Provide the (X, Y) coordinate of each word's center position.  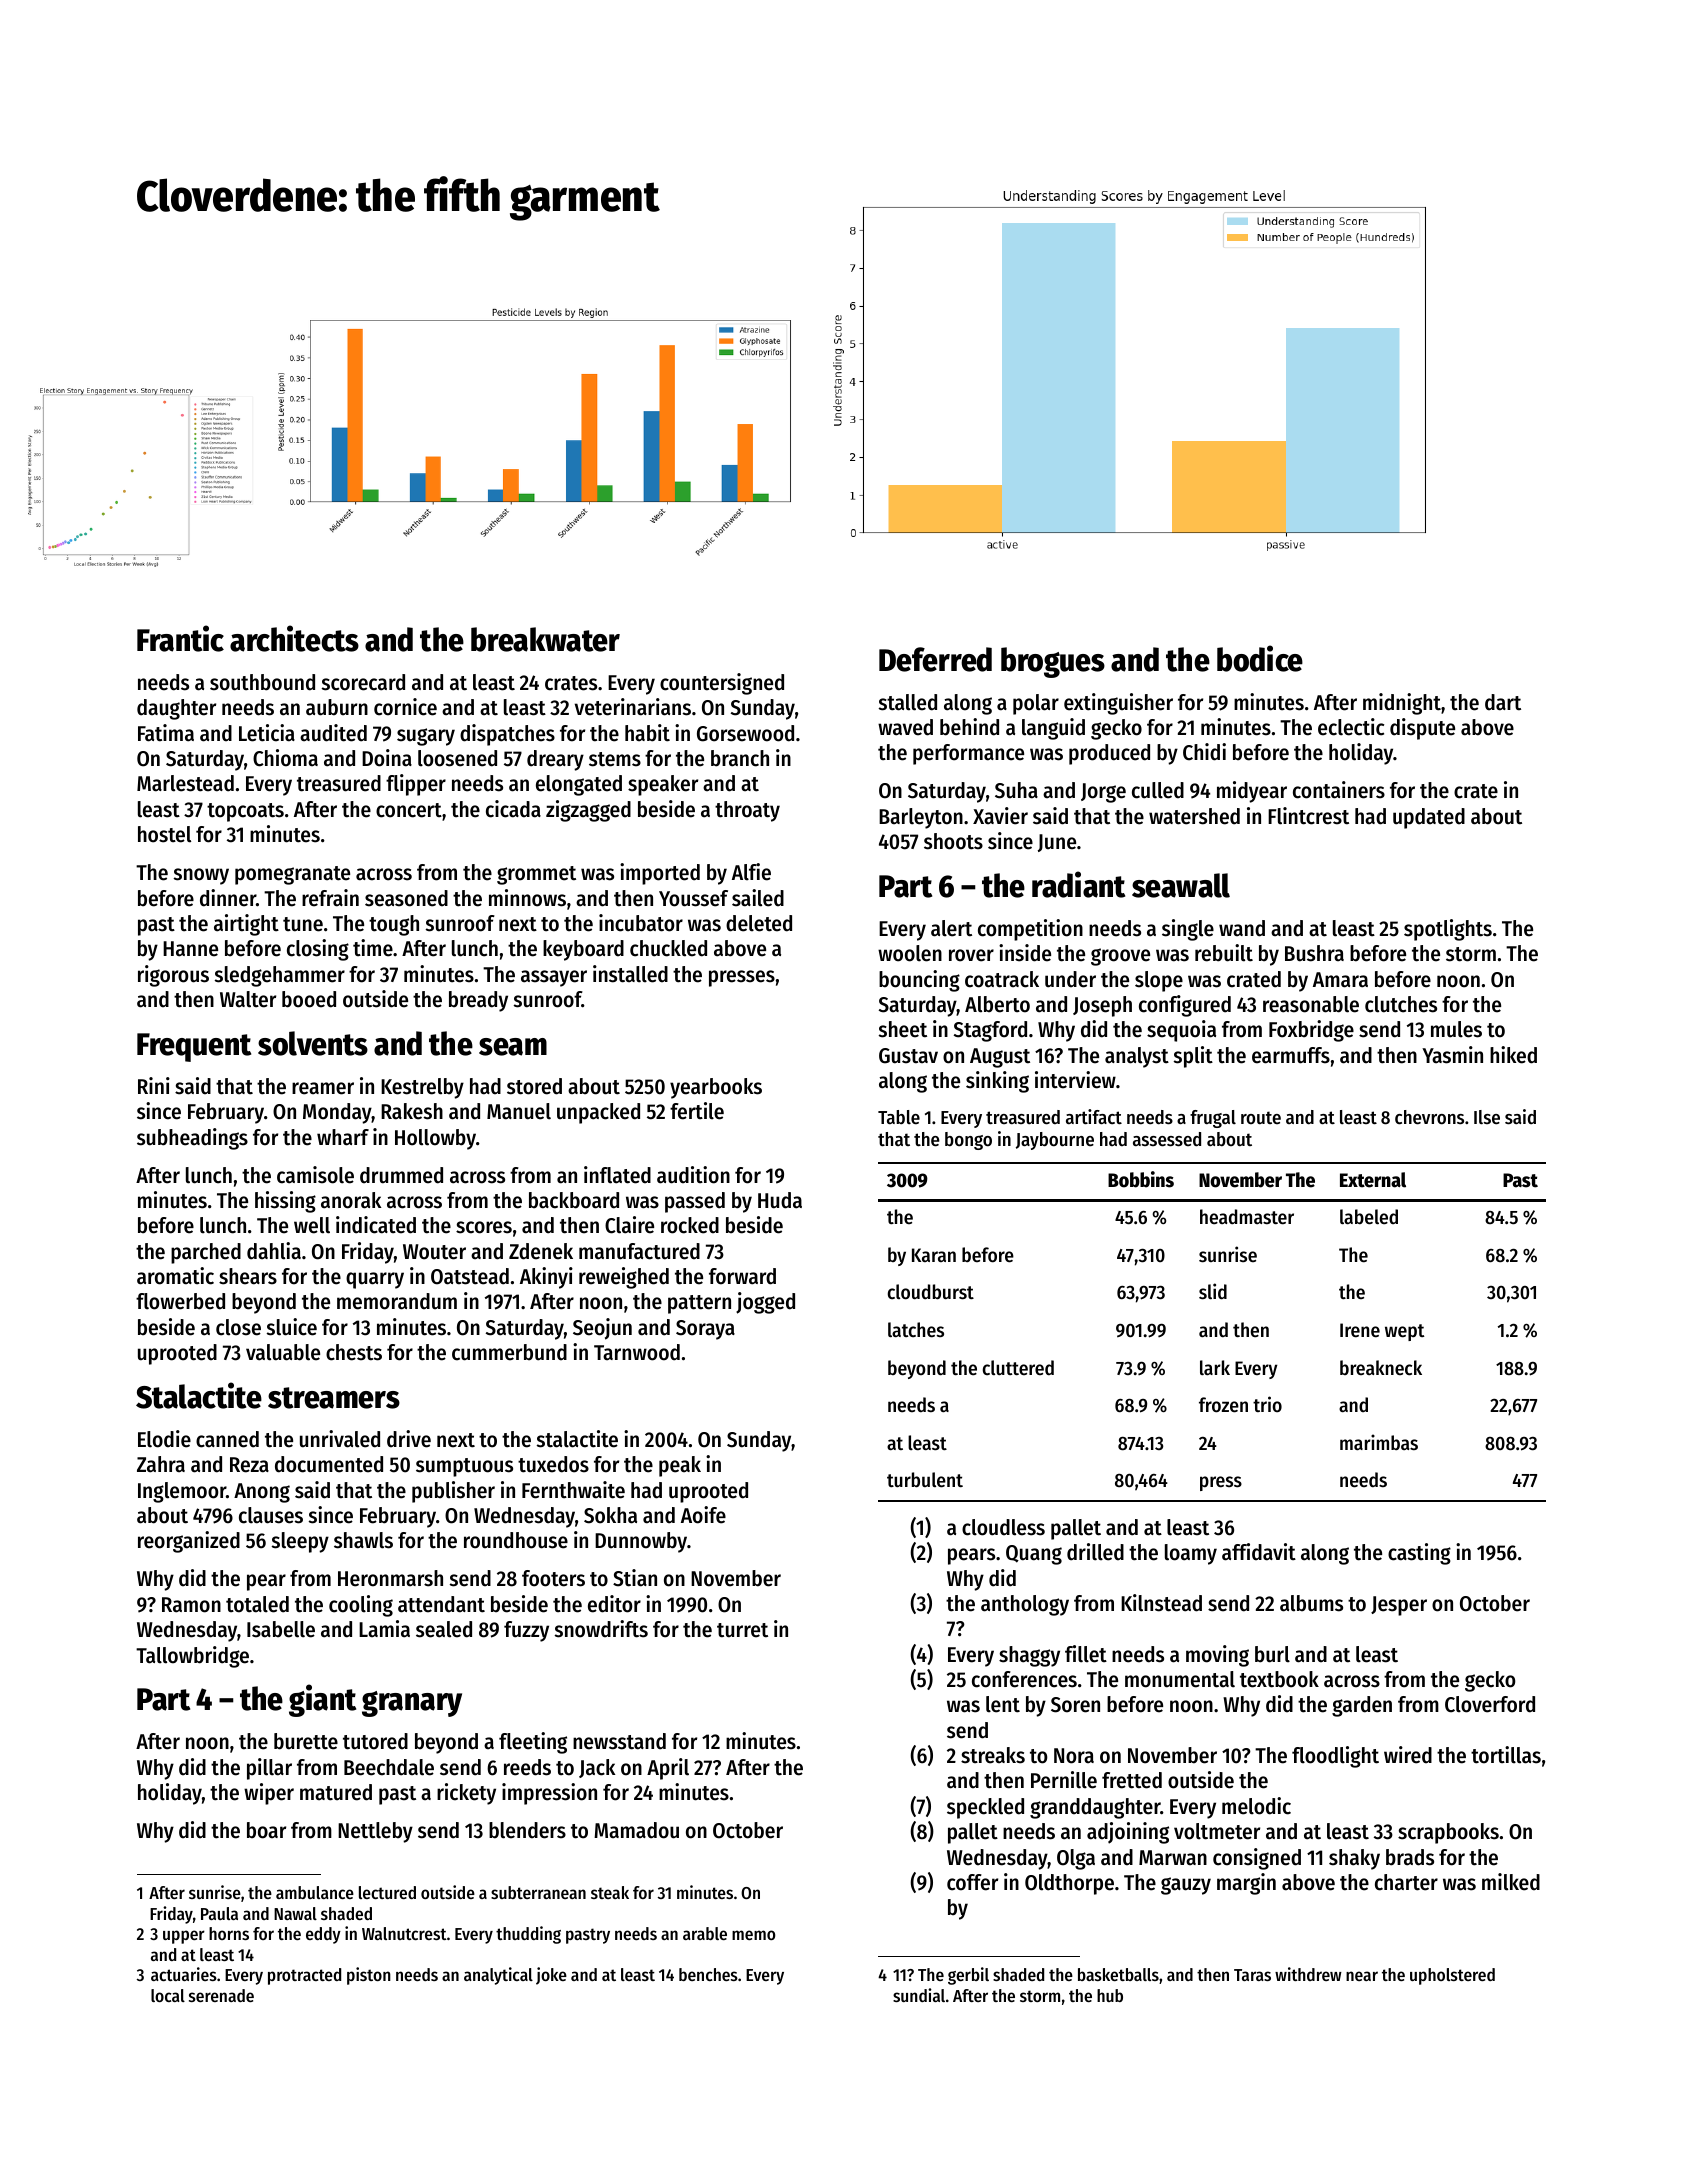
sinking (997, 1082)
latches (916, 1330)
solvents (313, 1043)
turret (742, 1630)
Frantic (180, 638)
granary (412, 1704)
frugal (1213, 1119)
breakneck (1381, 1368)
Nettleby (375, 1832)
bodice (1260, 658)
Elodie (164, 1439)
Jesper (1399, 1606)
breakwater (545, 639)
